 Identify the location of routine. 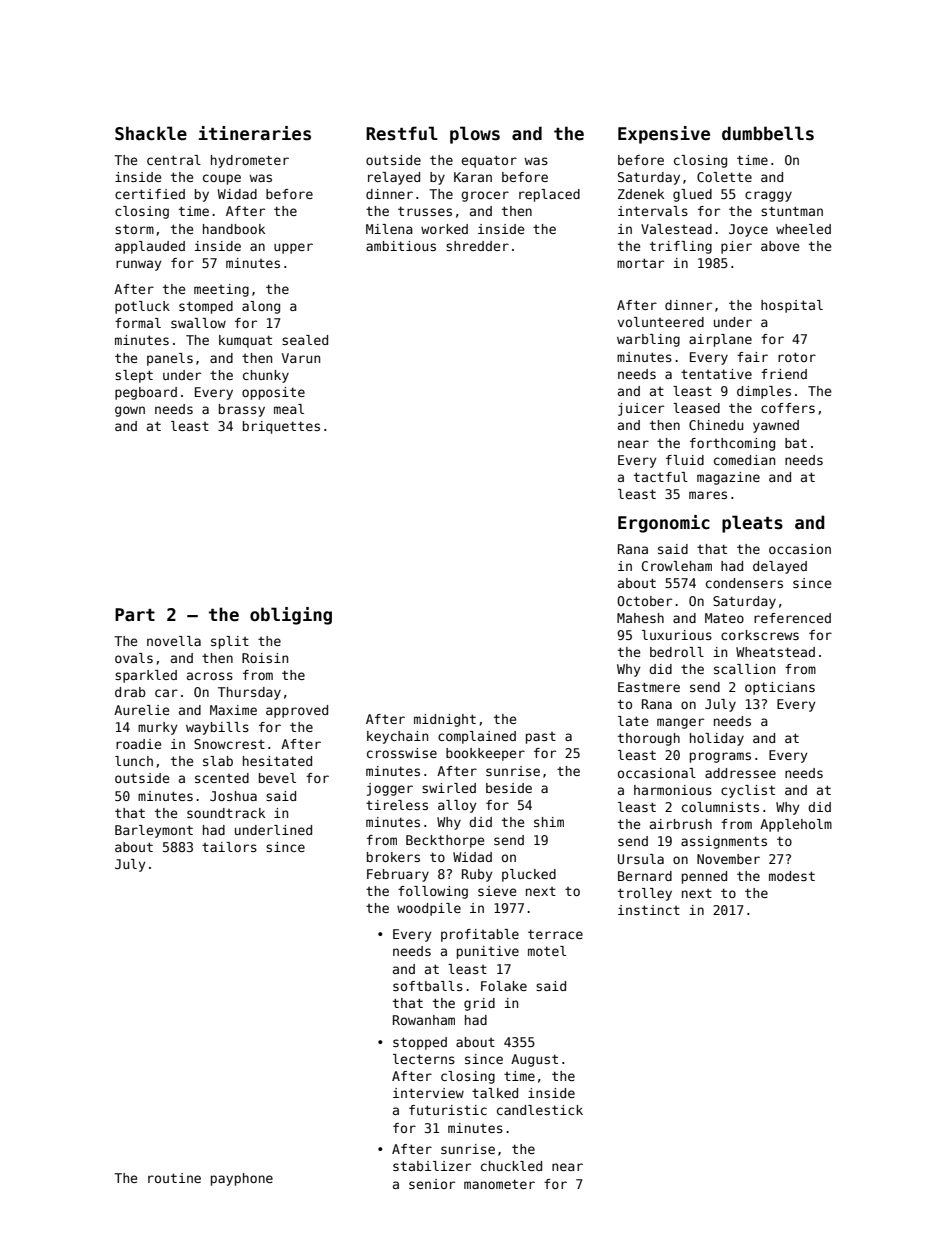
(174, 1178).
